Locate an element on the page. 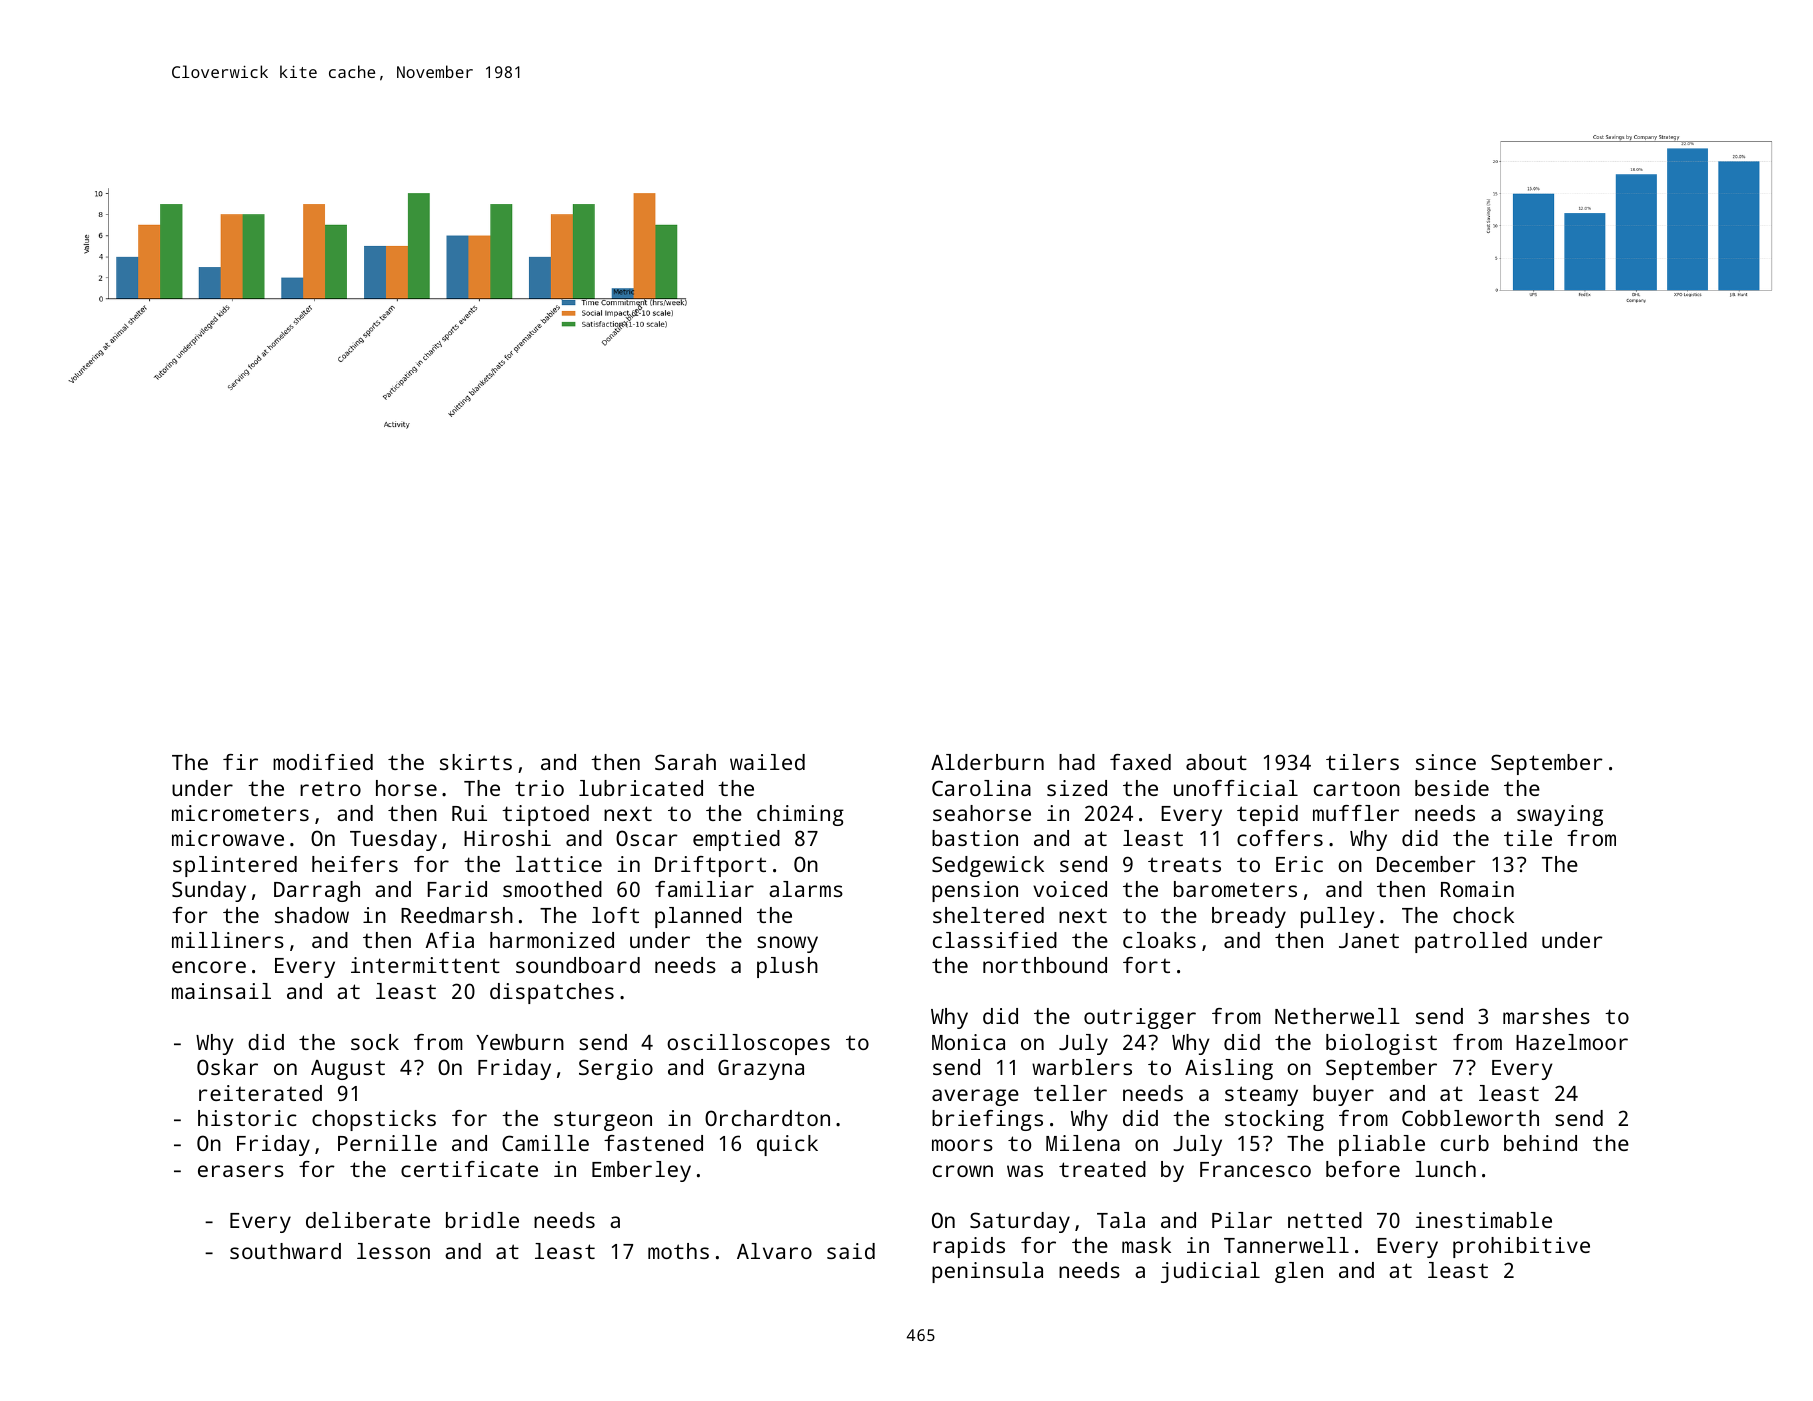 The width and height of the document is (1813, 1401). beside is located at coordinates (1452, 788).
